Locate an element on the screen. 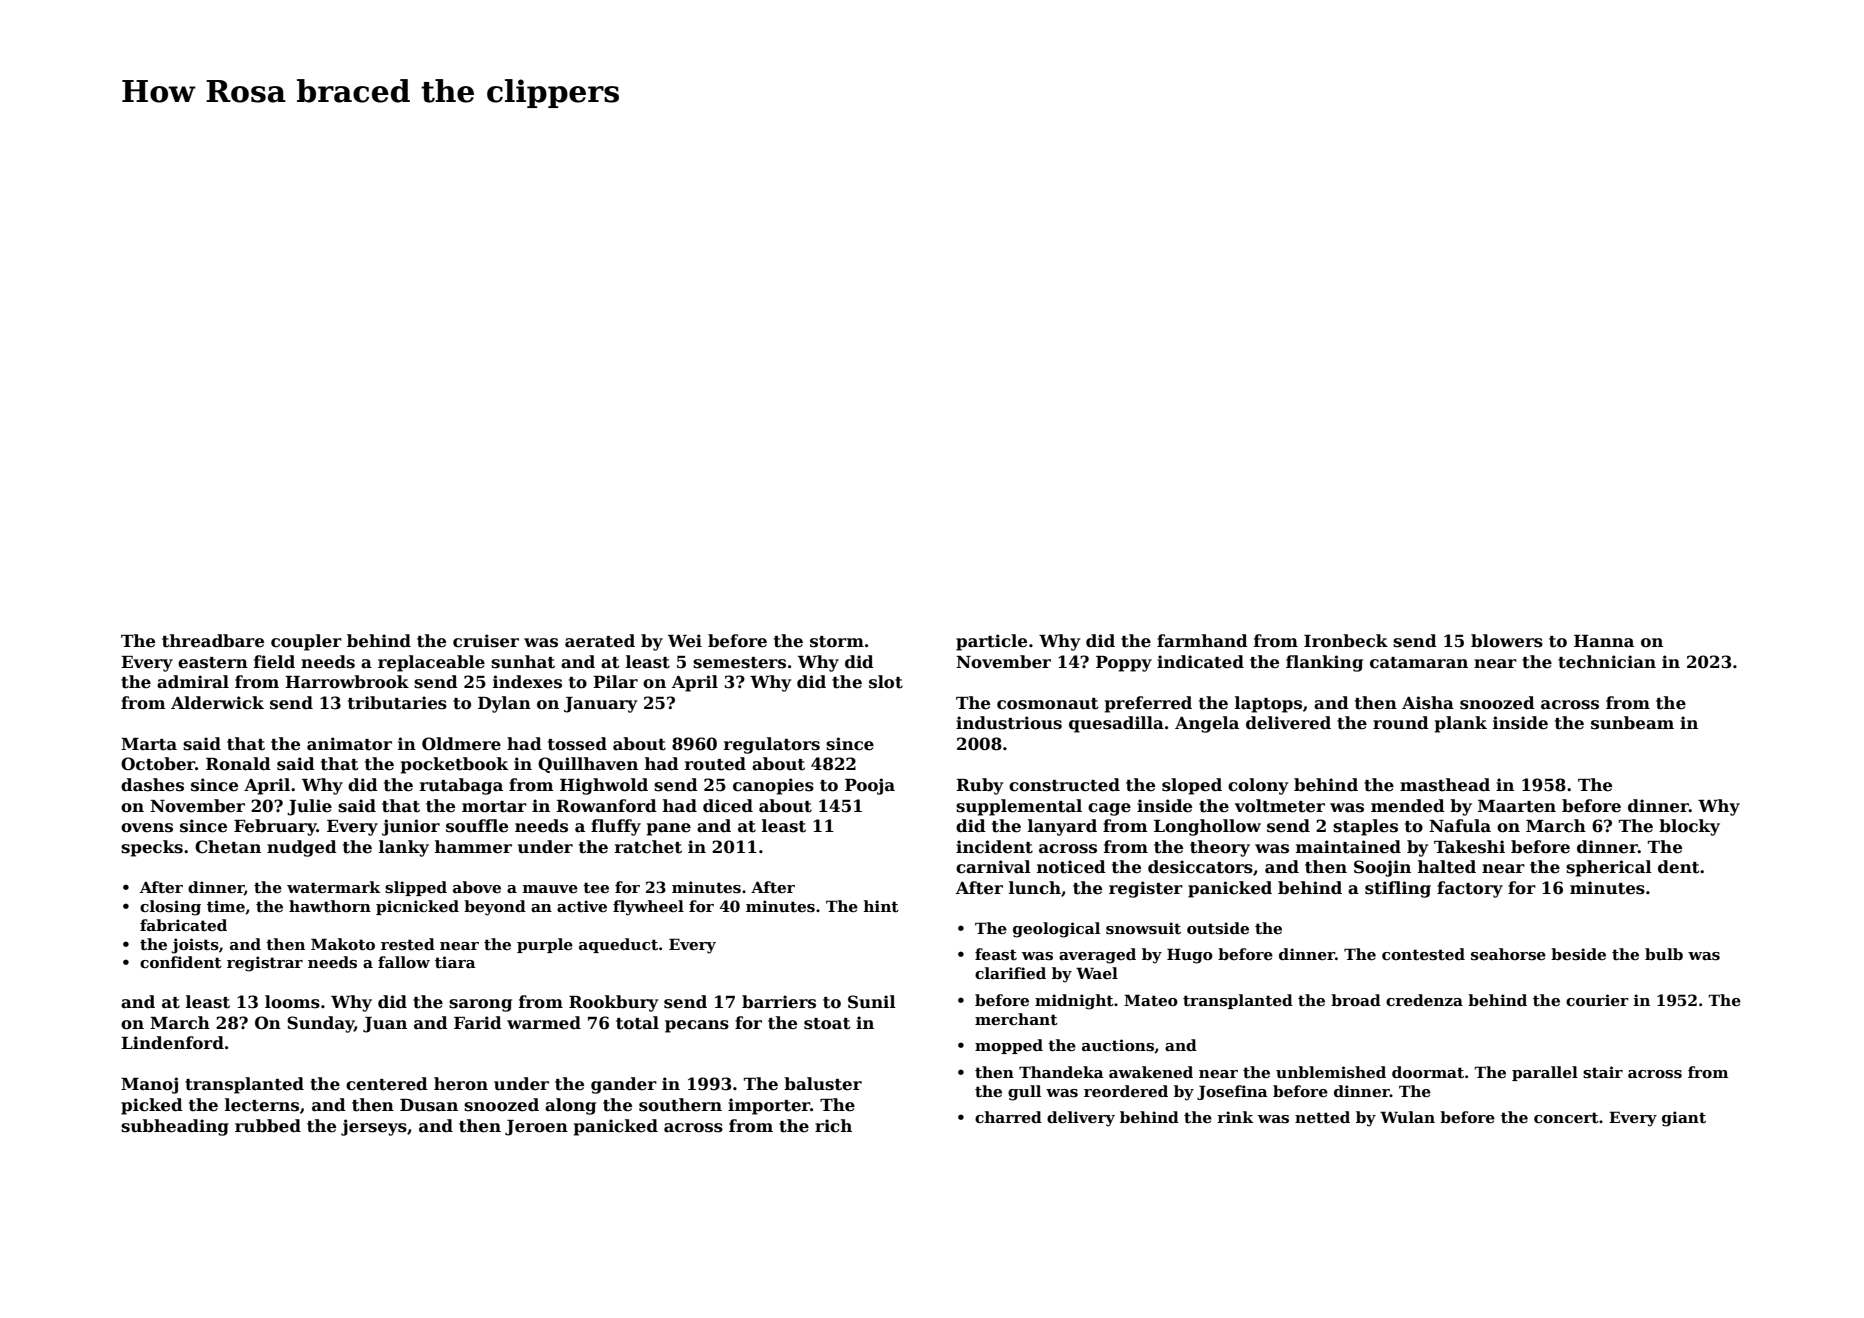  cruiser is located at coordinates (486, 641).
